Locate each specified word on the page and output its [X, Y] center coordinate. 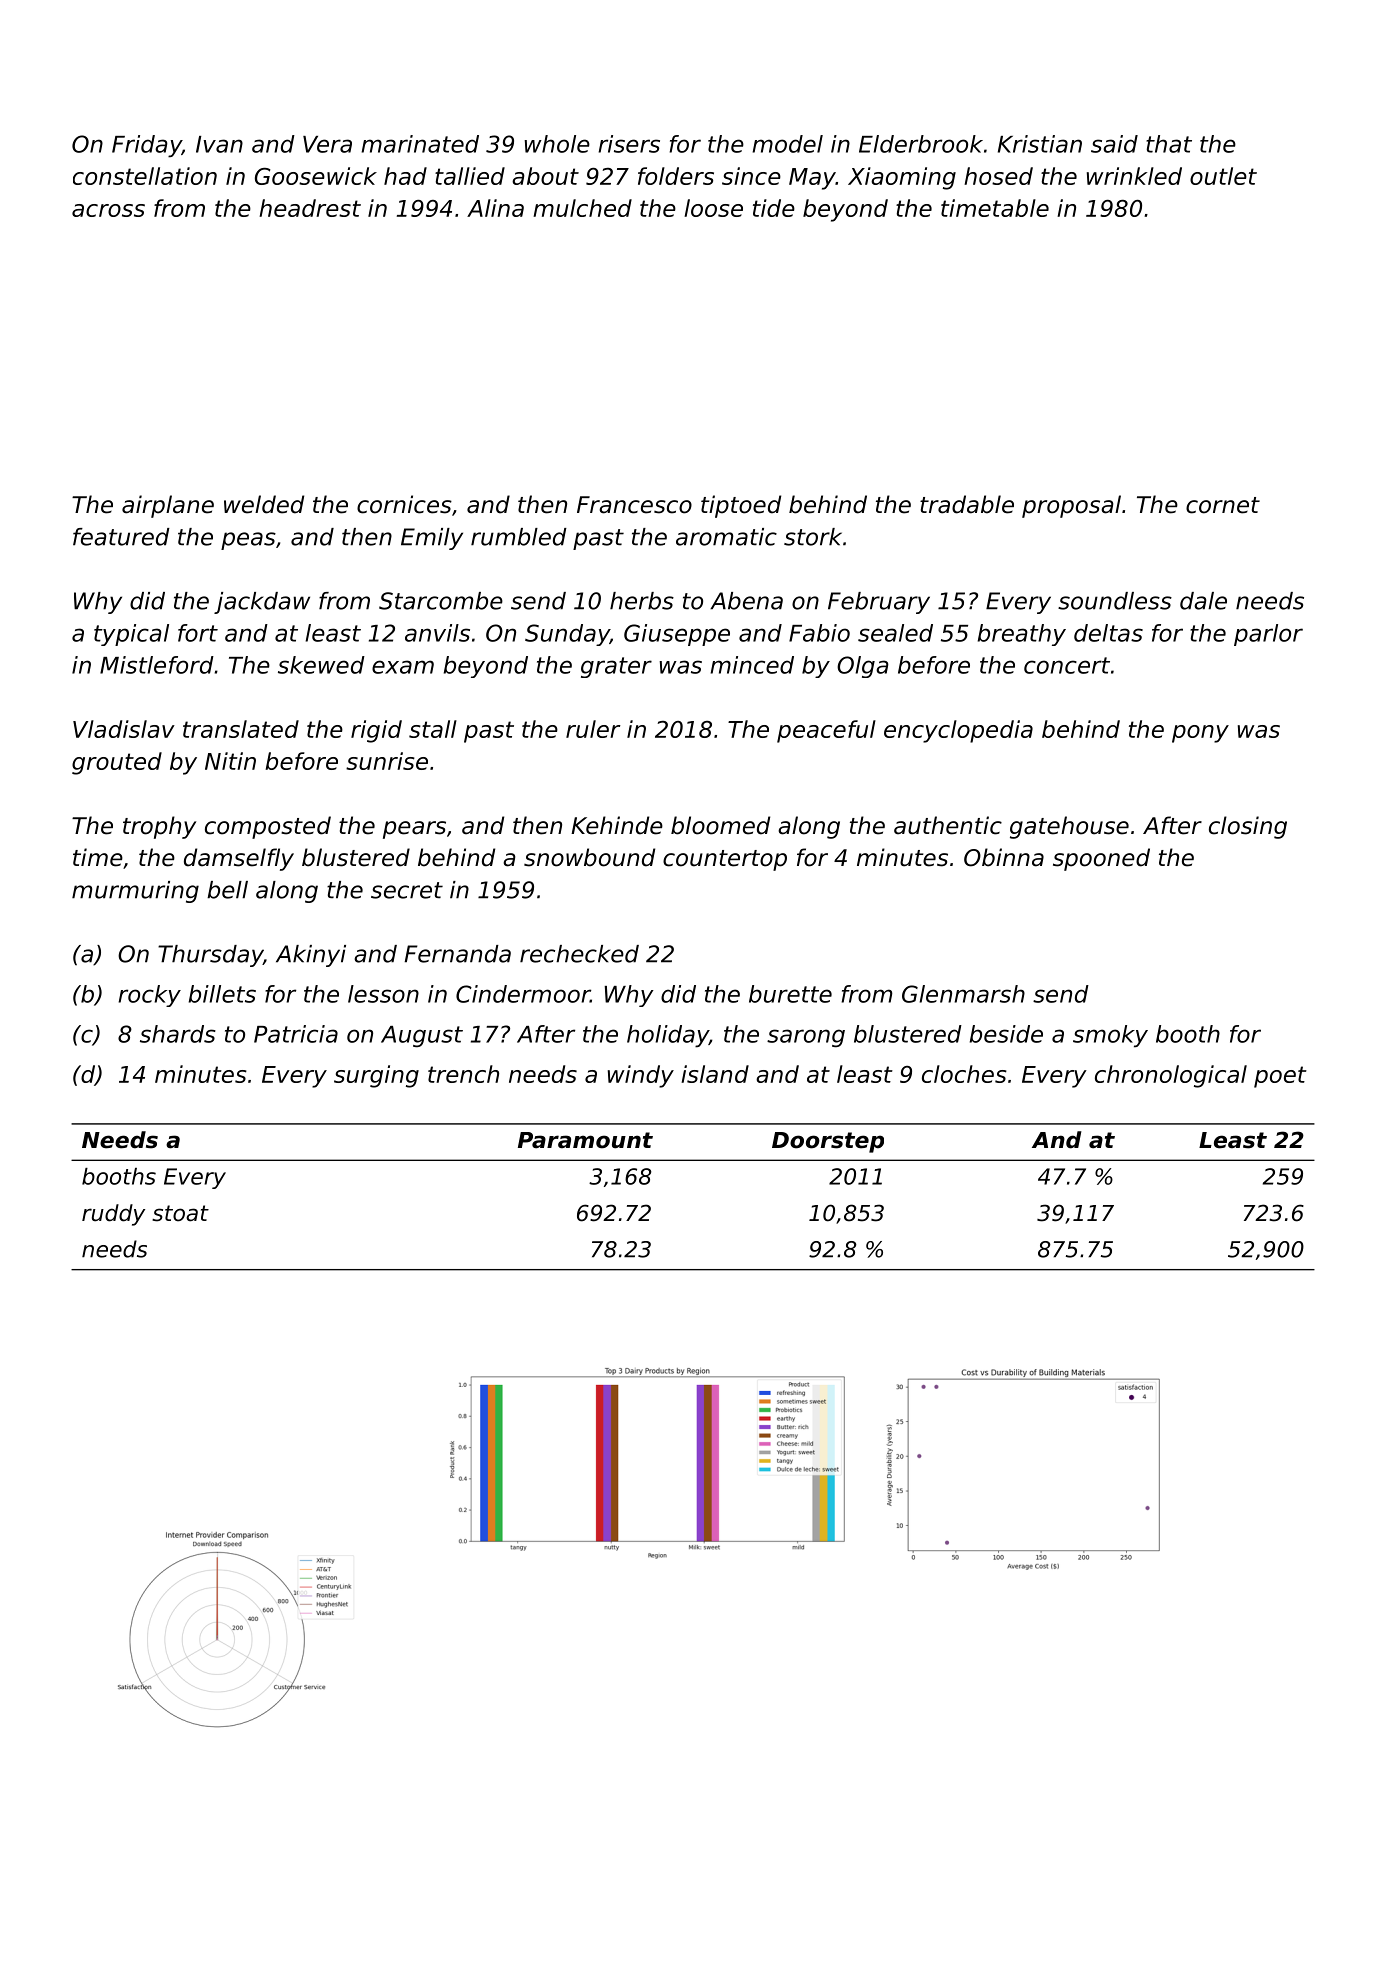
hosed [998, 176]
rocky [150, 996]
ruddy [113, 1215]
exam [403, 667]
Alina [495, 208]
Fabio [819, 633]
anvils [437, 633]
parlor [1268, 635]
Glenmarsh [963, 994]
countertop [725, 860]
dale [1203, 601]
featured [121, 537]
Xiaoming [902, 178]
